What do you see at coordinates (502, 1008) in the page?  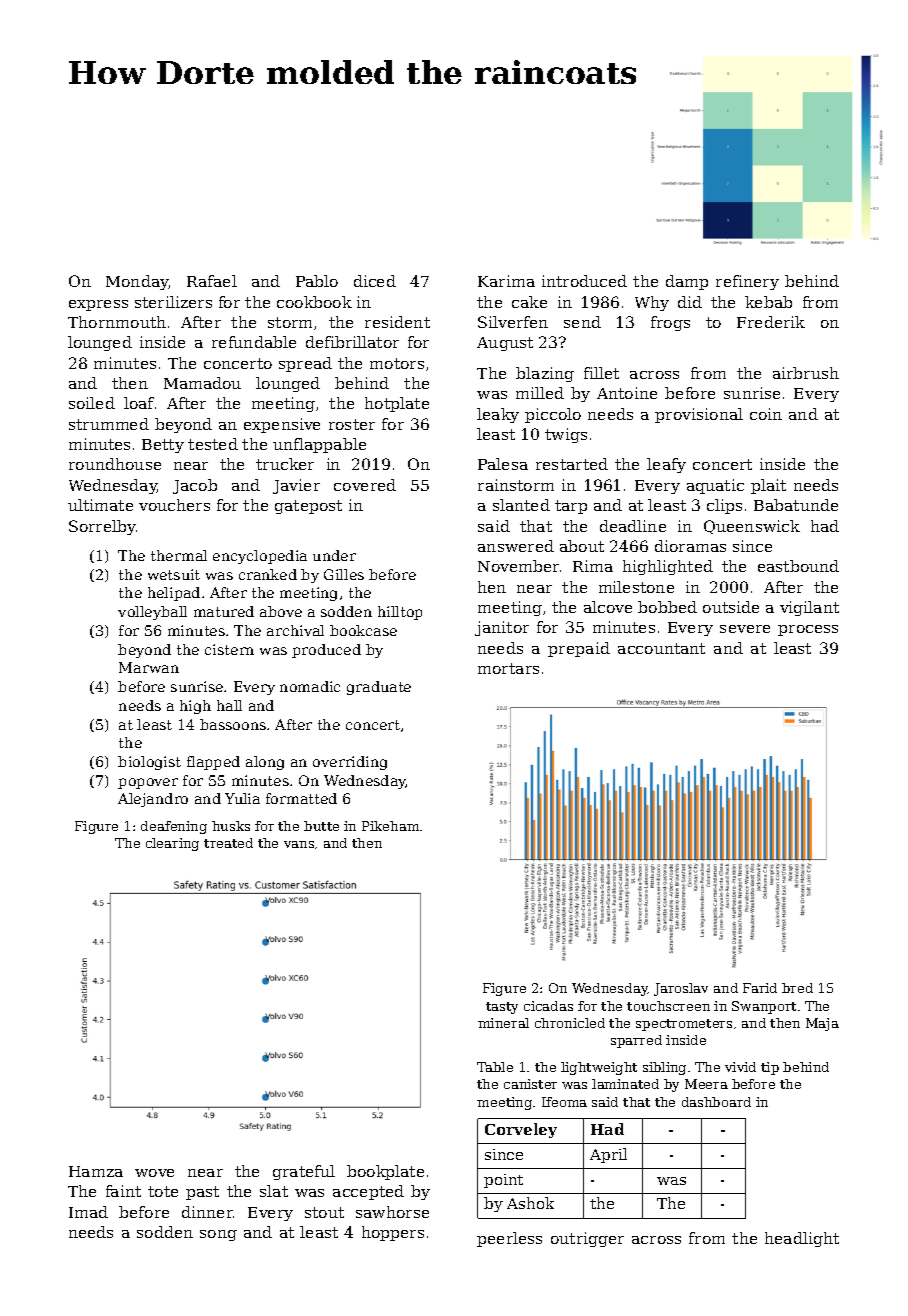 I see `tasty` at bounding box center [502, 1008].
